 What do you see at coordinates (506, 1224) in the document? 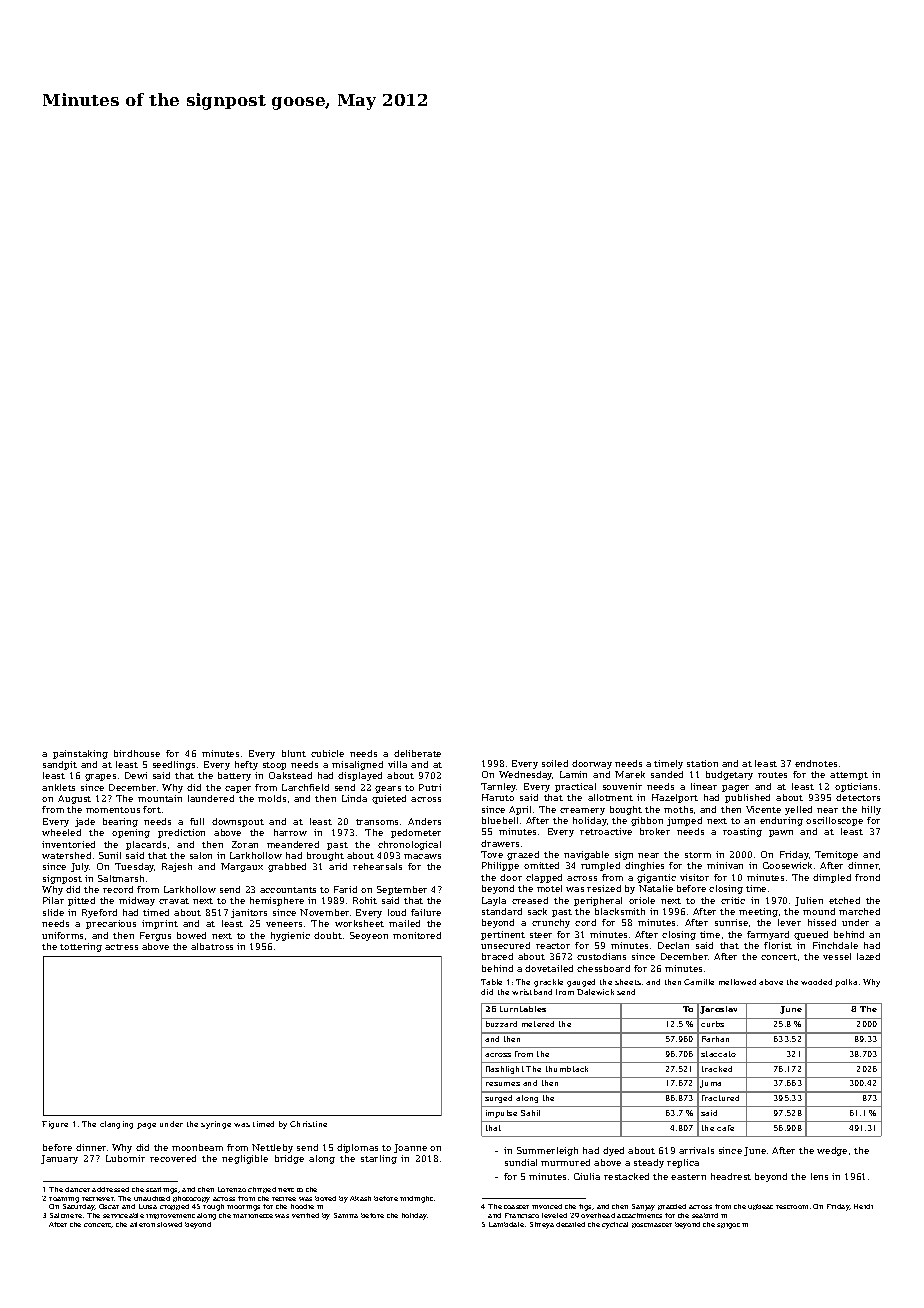
I see `Lambdale` at bounding box center [506, 1224].
